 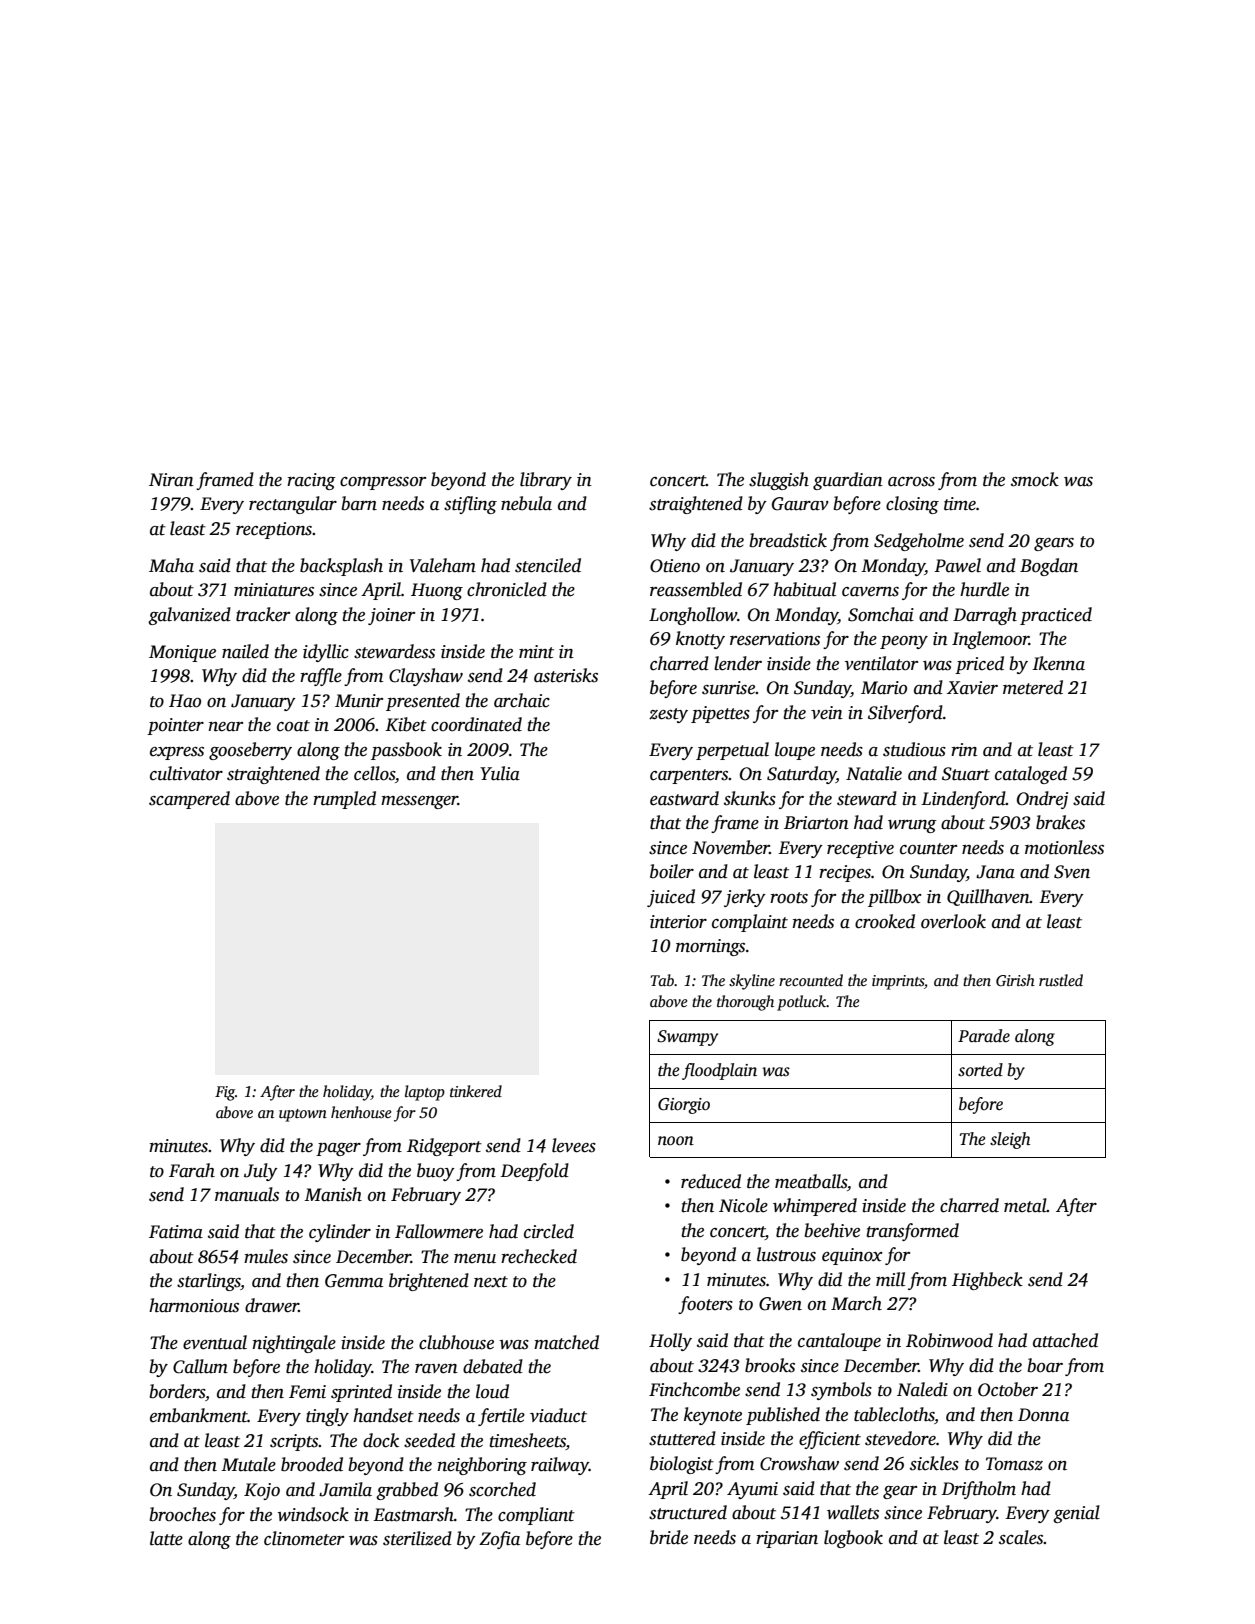 I want to click on eastward, so click(x=684, y=798).
